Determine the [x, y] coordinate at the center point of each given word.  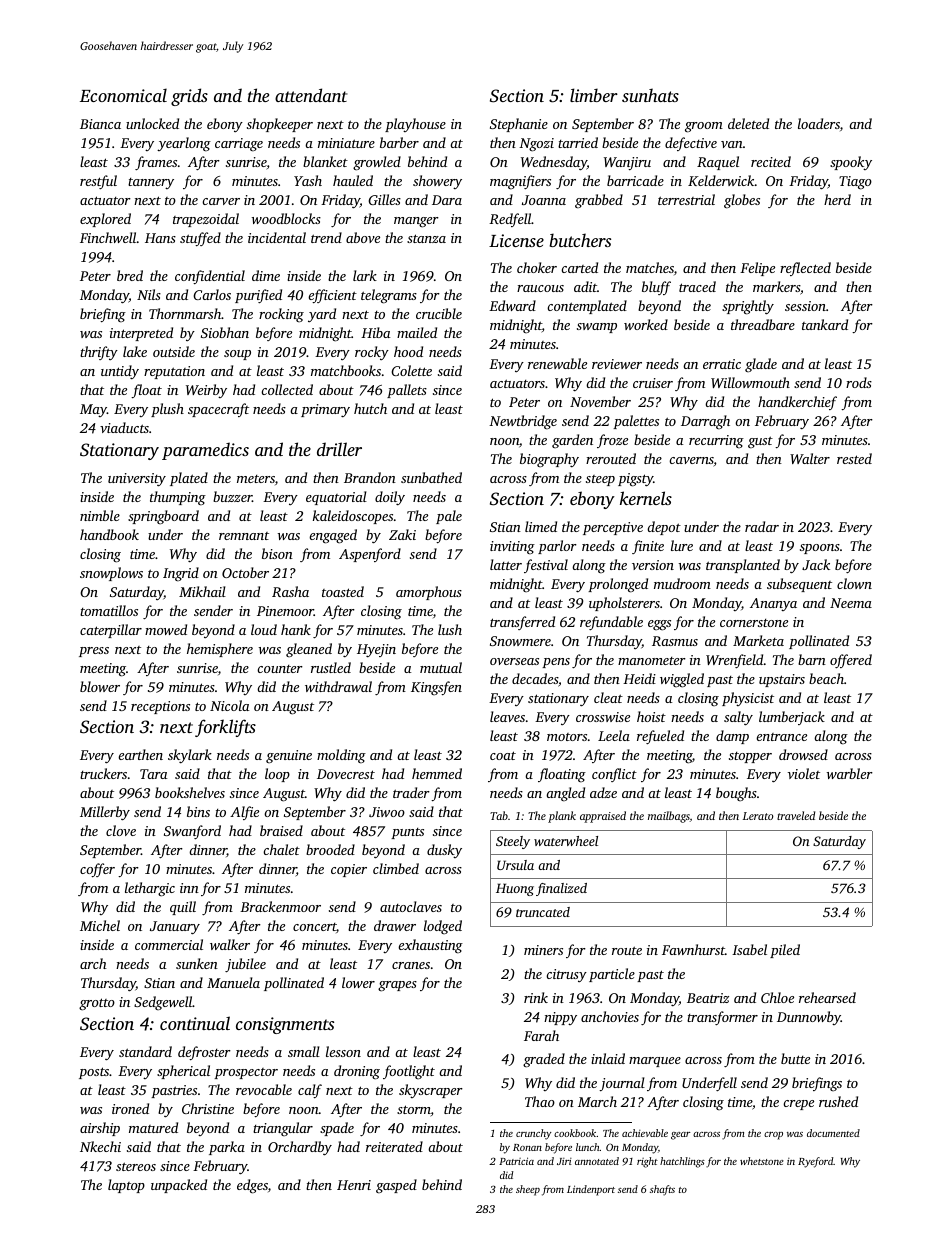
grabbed [599, 201]
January [175, 928]
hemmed [437, 773]
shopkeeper [280, 125]
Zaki [402, 534]
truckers [103, 773]
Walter [810, 458]
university [137, 480]
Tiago [855, 183]
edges [252, 1186]
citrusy [566, 975]
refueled [660, 737]
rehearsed [827, 997]
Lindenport [591, 1190]
